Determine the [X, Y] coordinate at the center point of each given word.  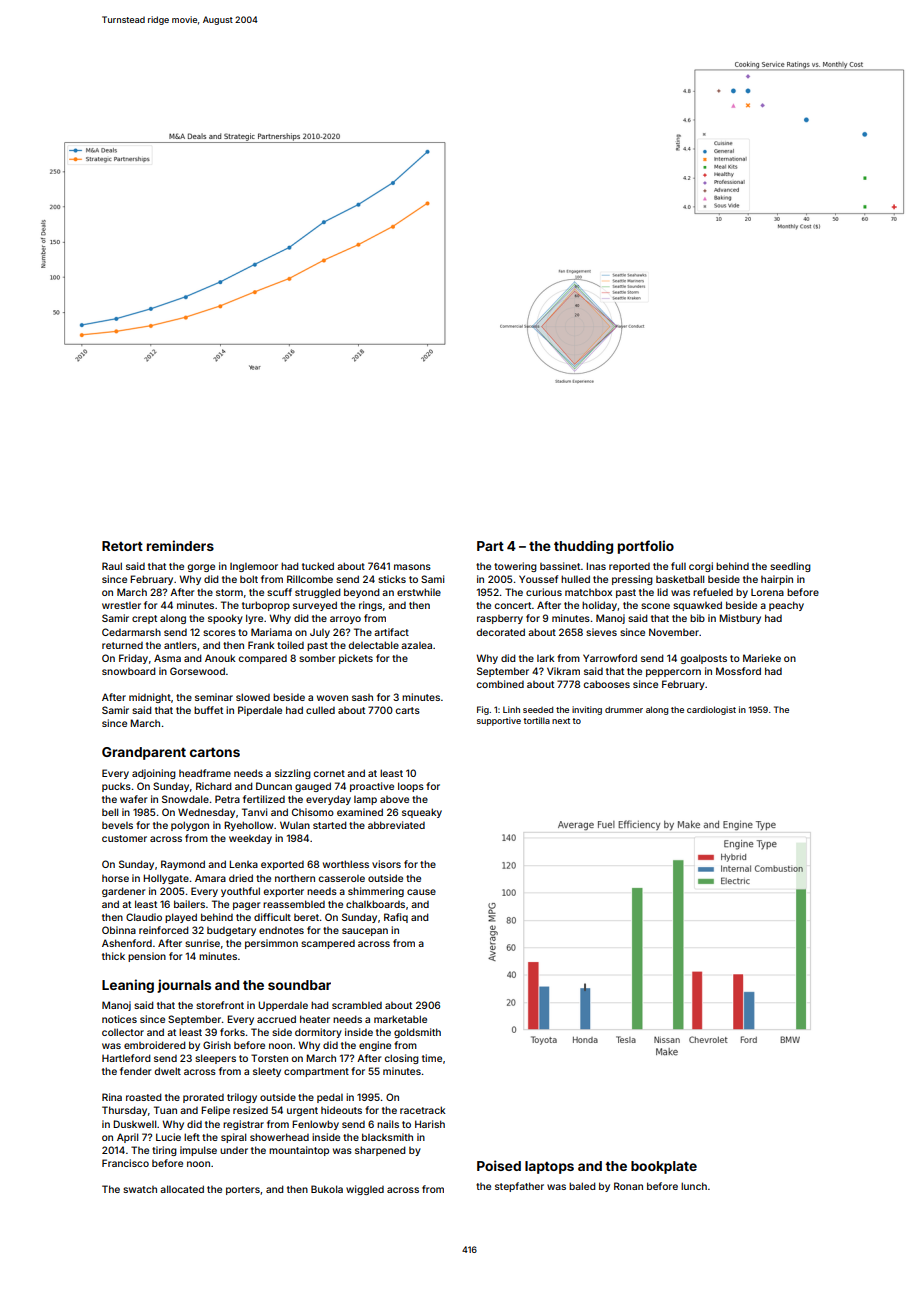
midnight [150, 698]
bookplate [664, 1167]
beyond [362, 593]
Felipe [215, 1111]
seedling [790, 567]
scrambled [357, 1005]
